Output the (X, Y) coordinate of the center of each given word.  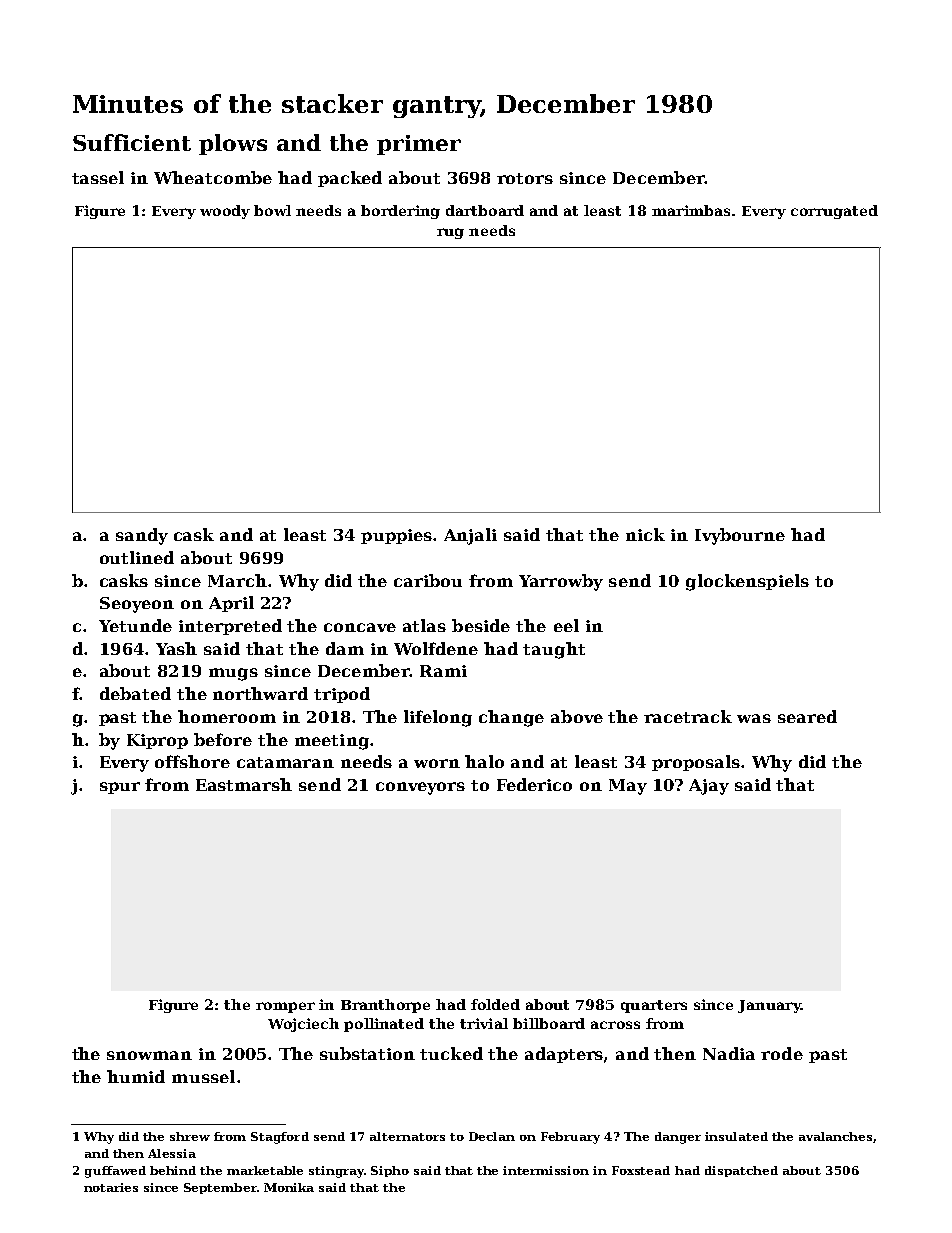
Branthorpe (385, 1006)
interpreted (230, 627)
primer (419, 145)
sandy (142, 536)
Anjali (470, 536)
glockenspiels (747, 582)
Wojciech (303, 1025)
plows (233, 144)
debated (135, 693)
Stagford (280, 1138)
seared (807, 716)
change (511, 718)
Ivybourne (740, 536)
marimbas (691, 210)
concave (360, 627)
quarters (654, 1006)
